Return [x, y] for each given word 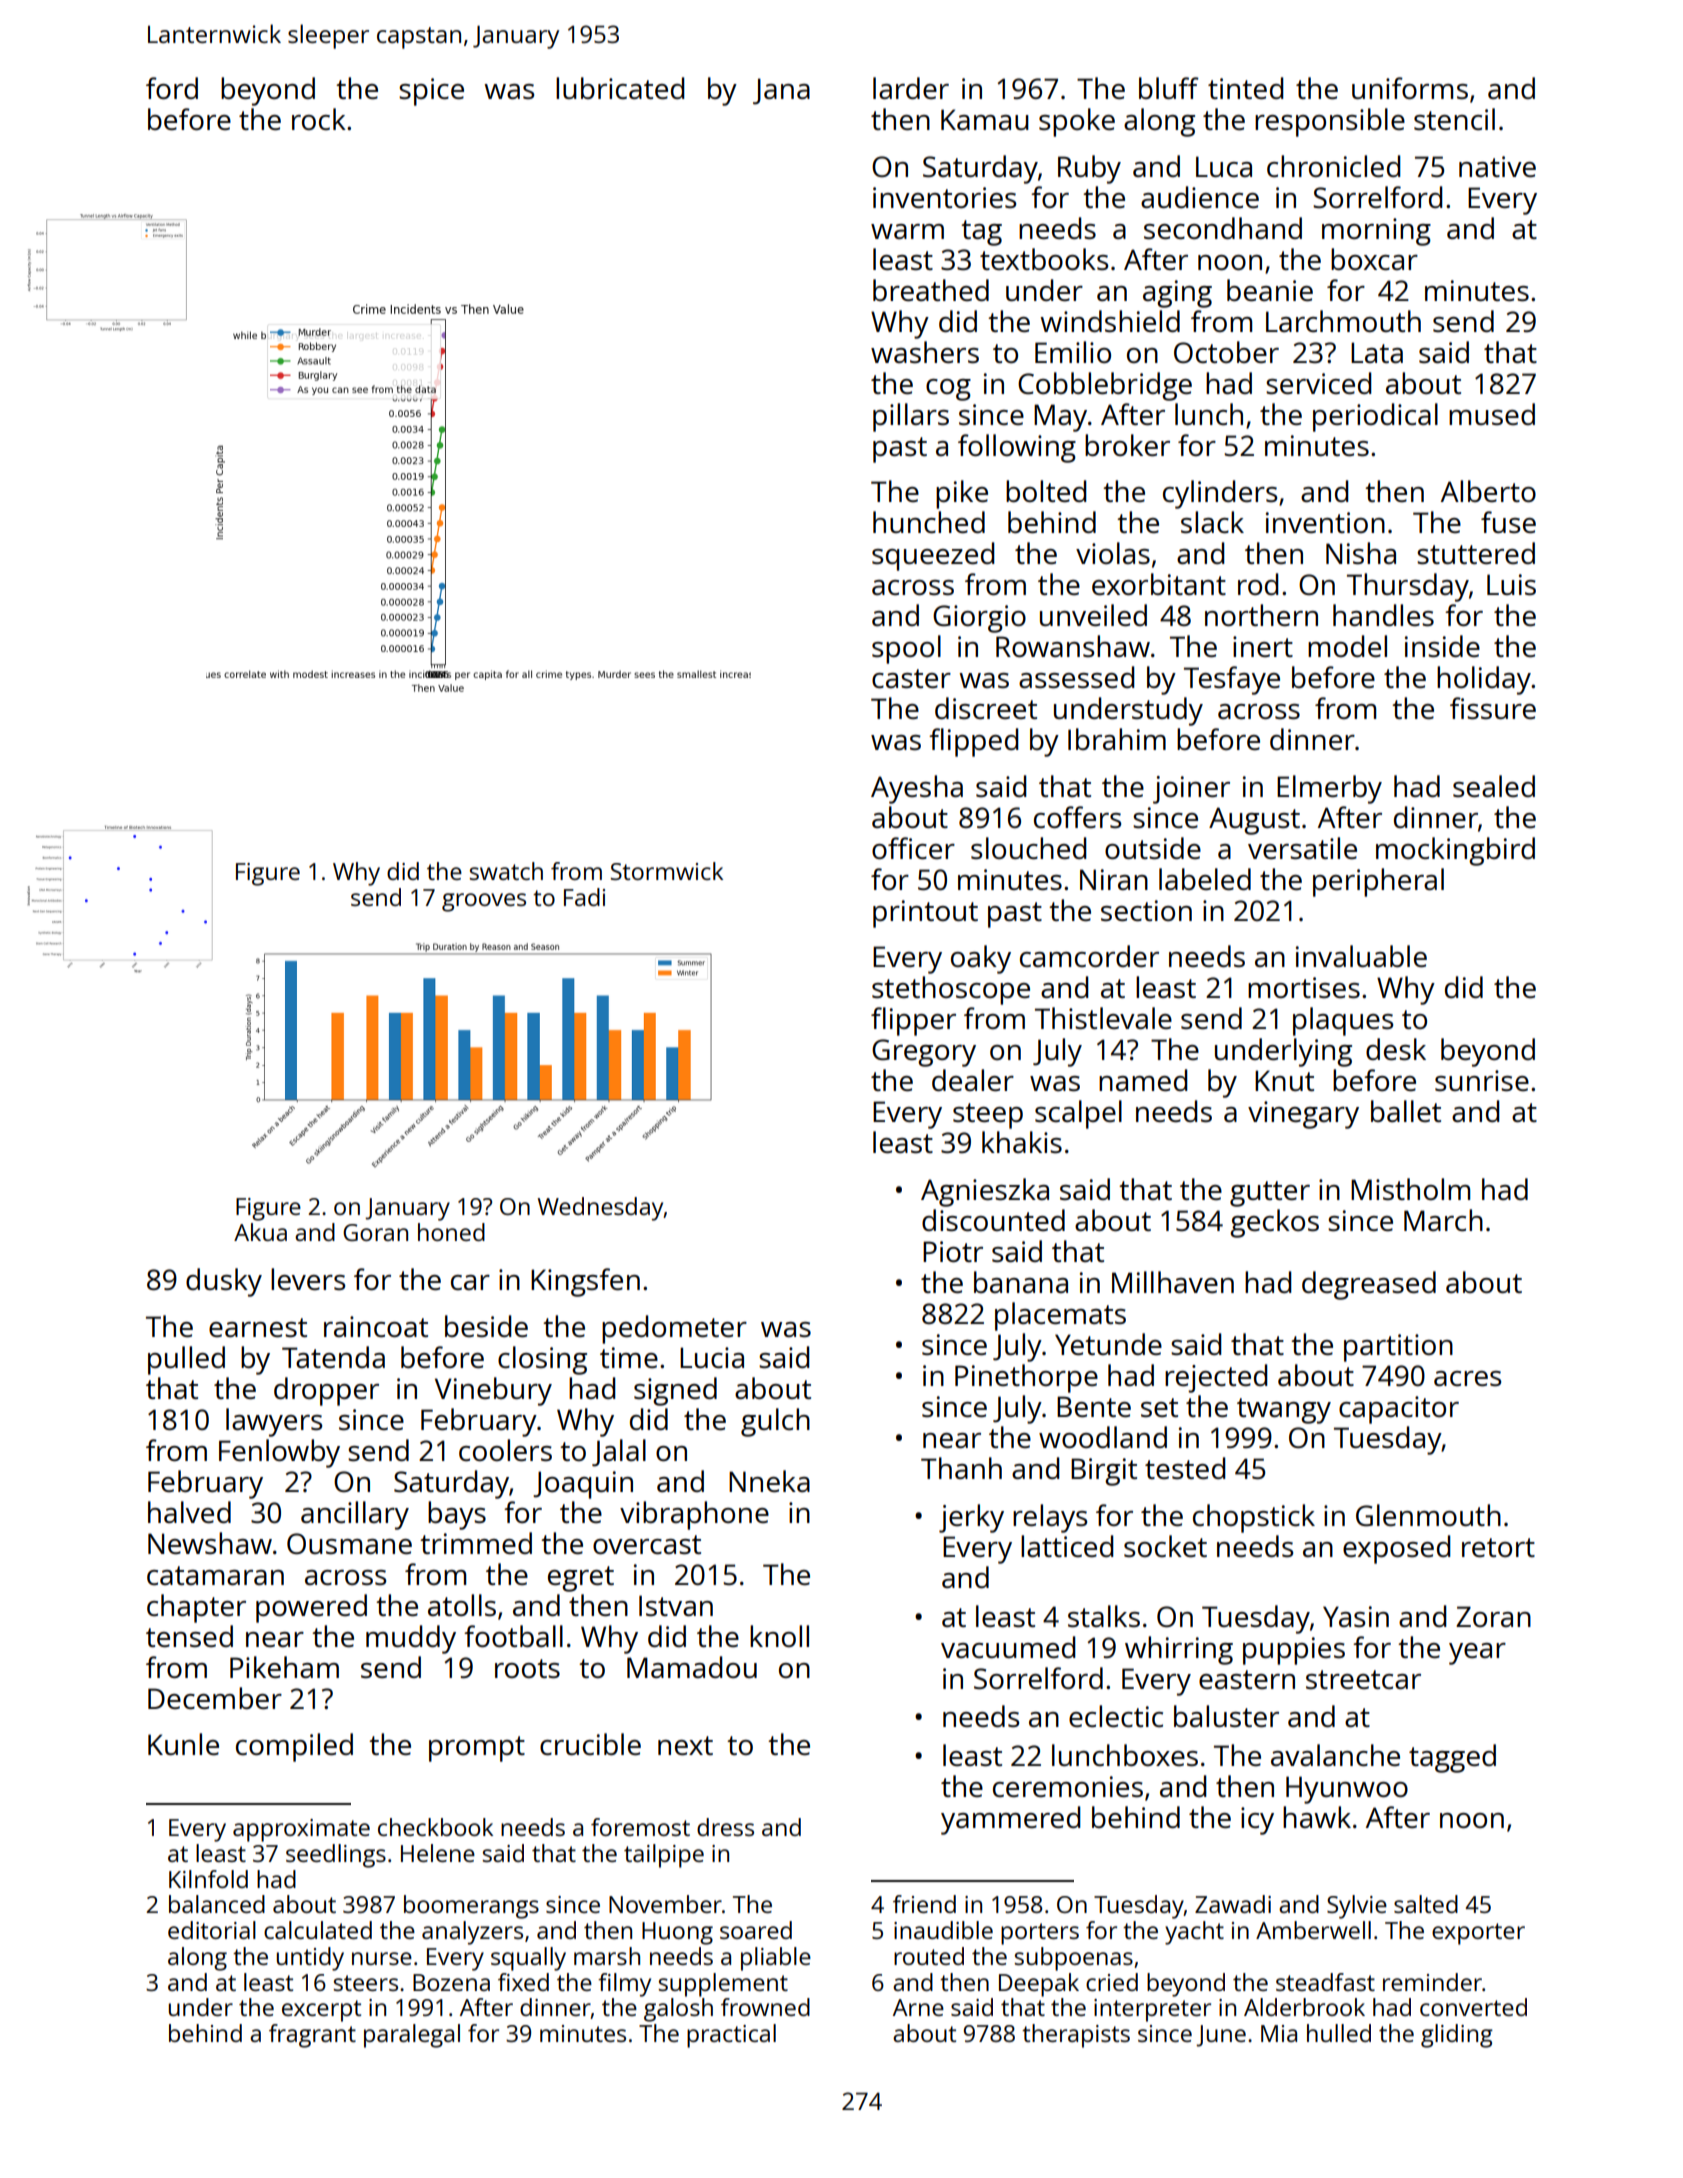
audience [1200, 197]
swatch [506, 871]
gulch [775, 1422]
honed [451, 1232]
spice [431, 92]
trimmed [476, 1543]
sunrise [1482, 1080]
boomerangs [471, 1907]
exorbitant [1159, 584]
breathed [931, 290]
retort [1498, 1547]
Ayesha [917, 789]
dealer [973, 1080]
